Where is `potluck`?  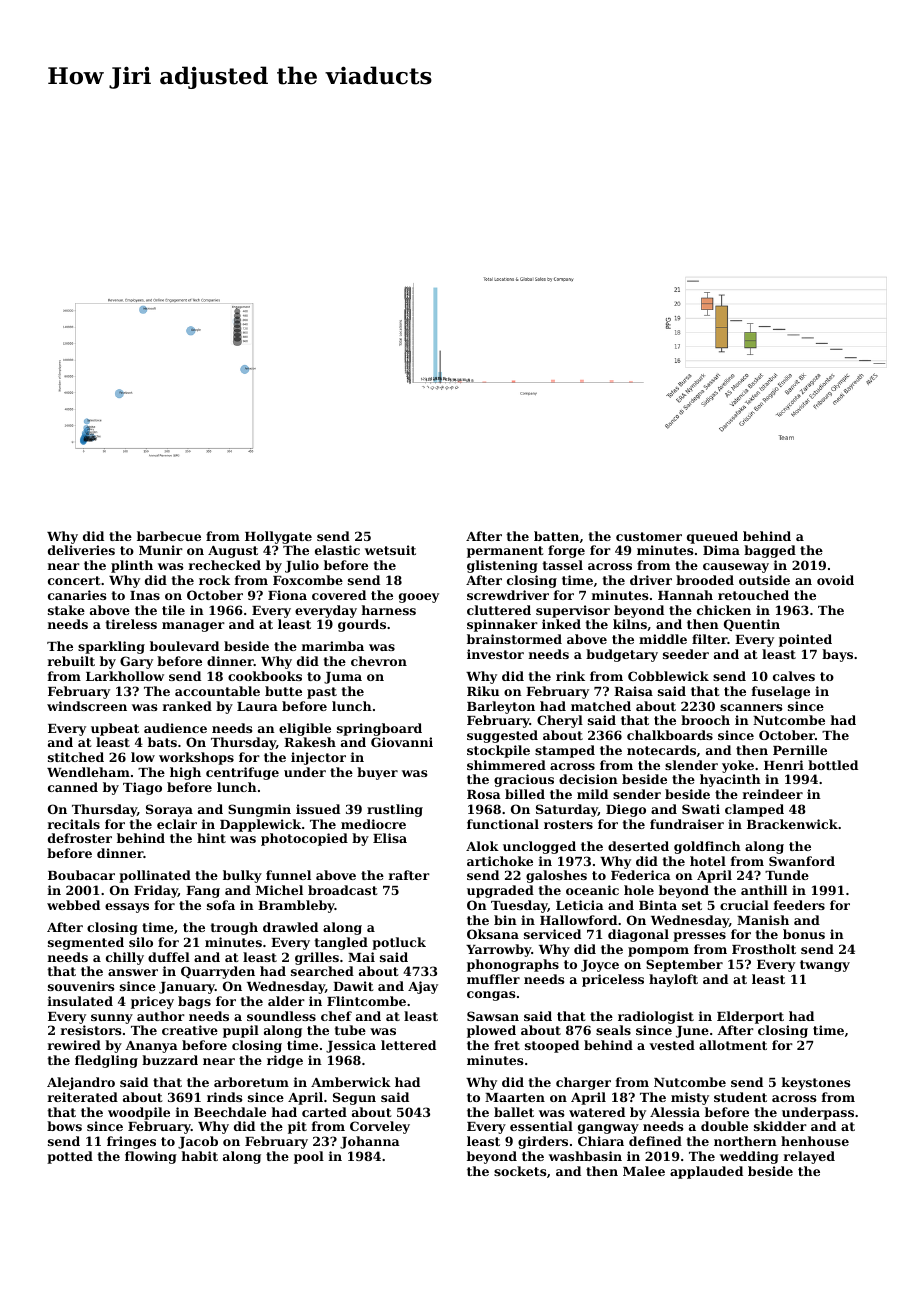
potluck is located at coordinates (399, 943).
